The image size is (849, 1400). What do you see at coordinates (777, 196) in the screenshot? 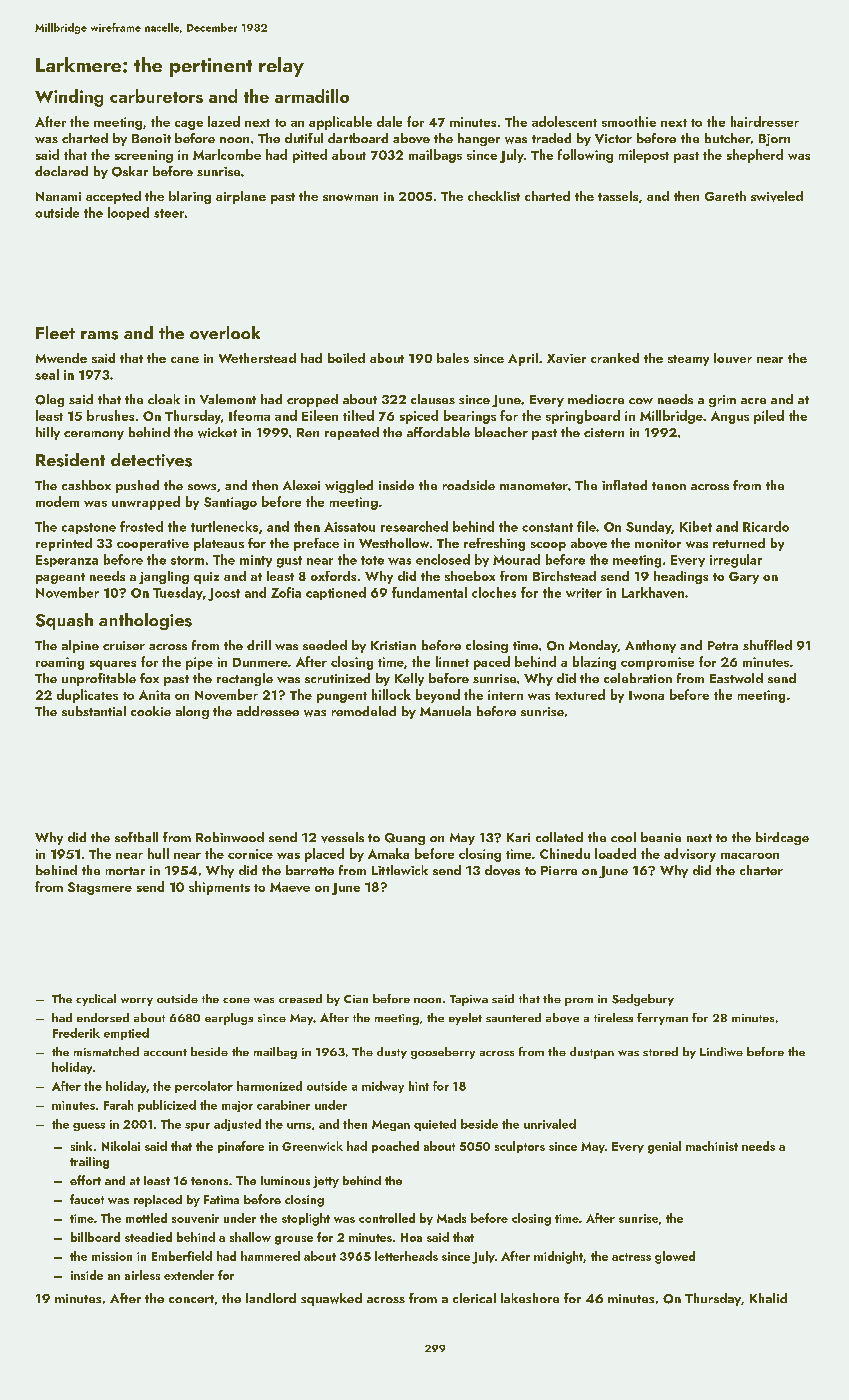
I see `swiveled` at bounding box center [777, 196].
